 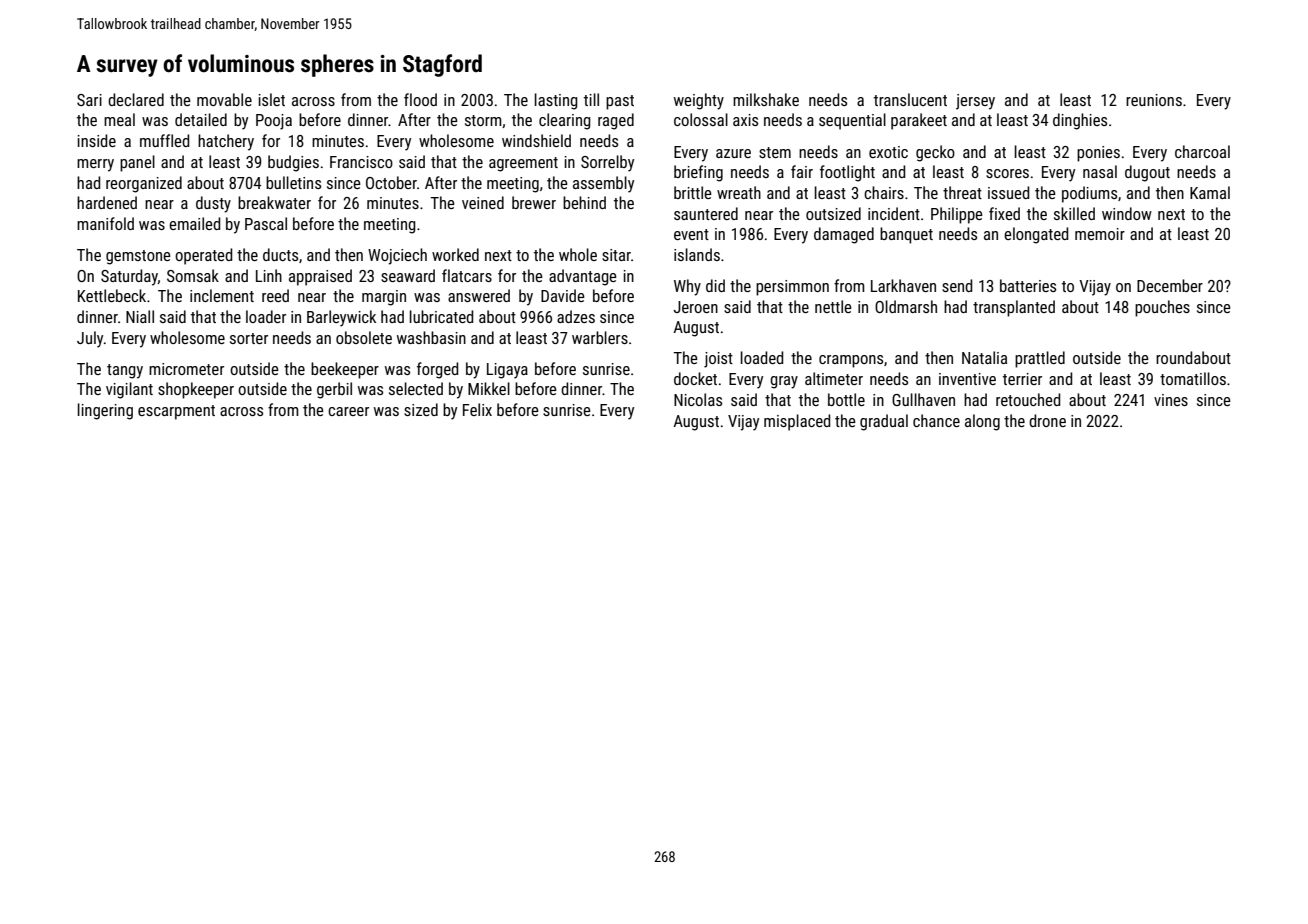 I want to click on sequential, so click(x=852, y=121).
